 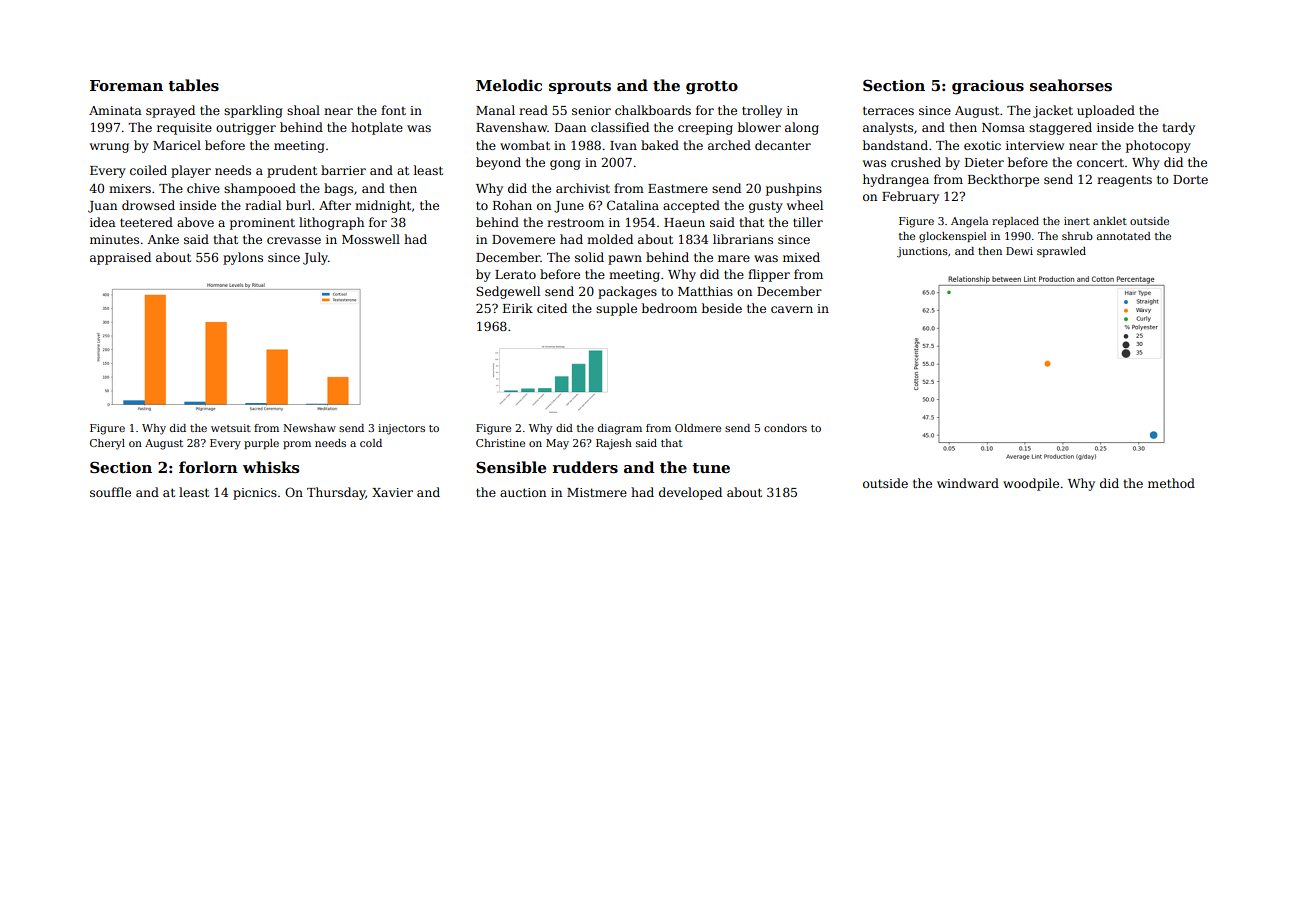 What do you see at coordinates (888, 110) in the screenshot?
I see `terraces` at bounding box center [888, 110].
